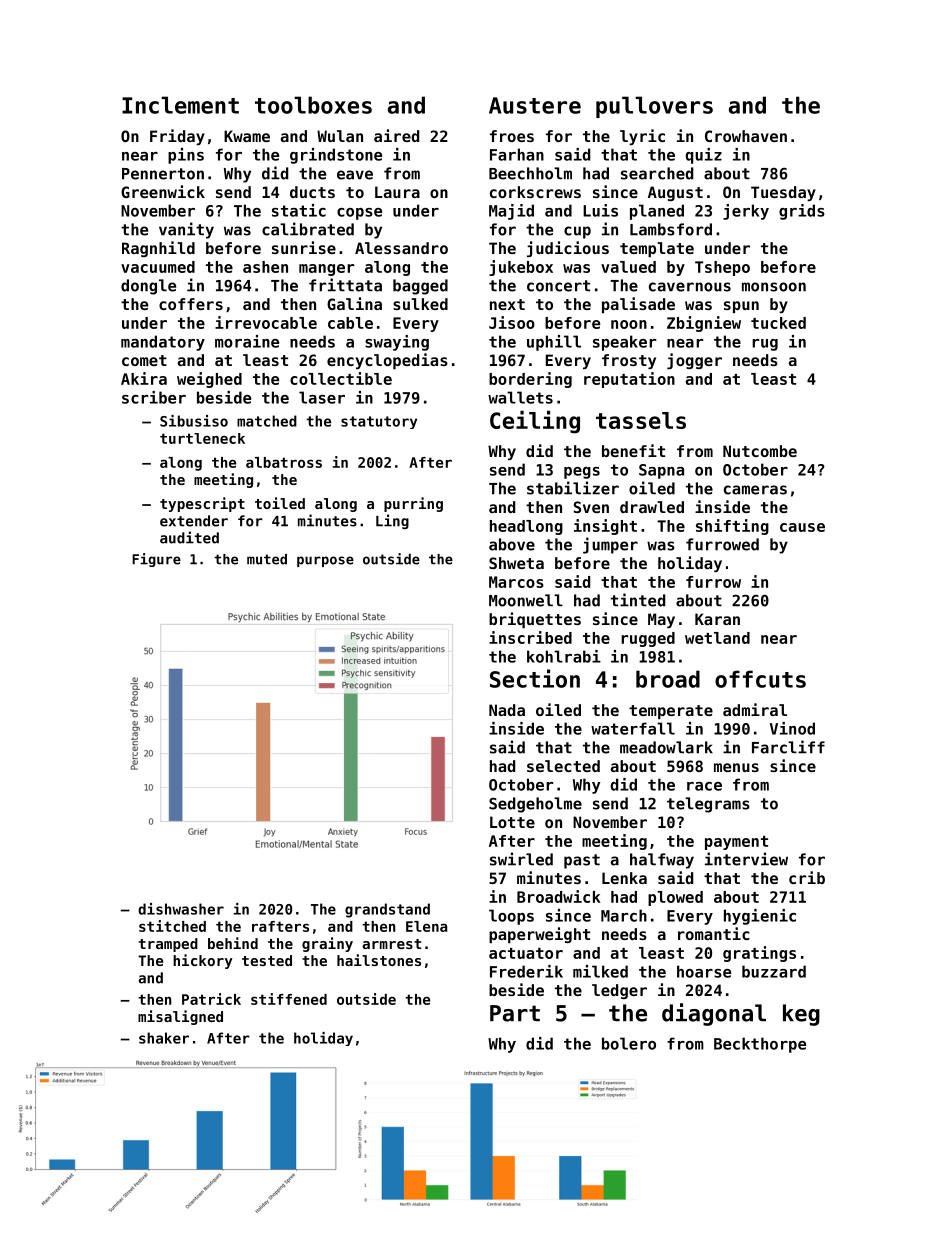 The width and height of the document is (952, 1233). Describe the element at coordinates (325, 561) in the document. I see `purpose` at that location.
